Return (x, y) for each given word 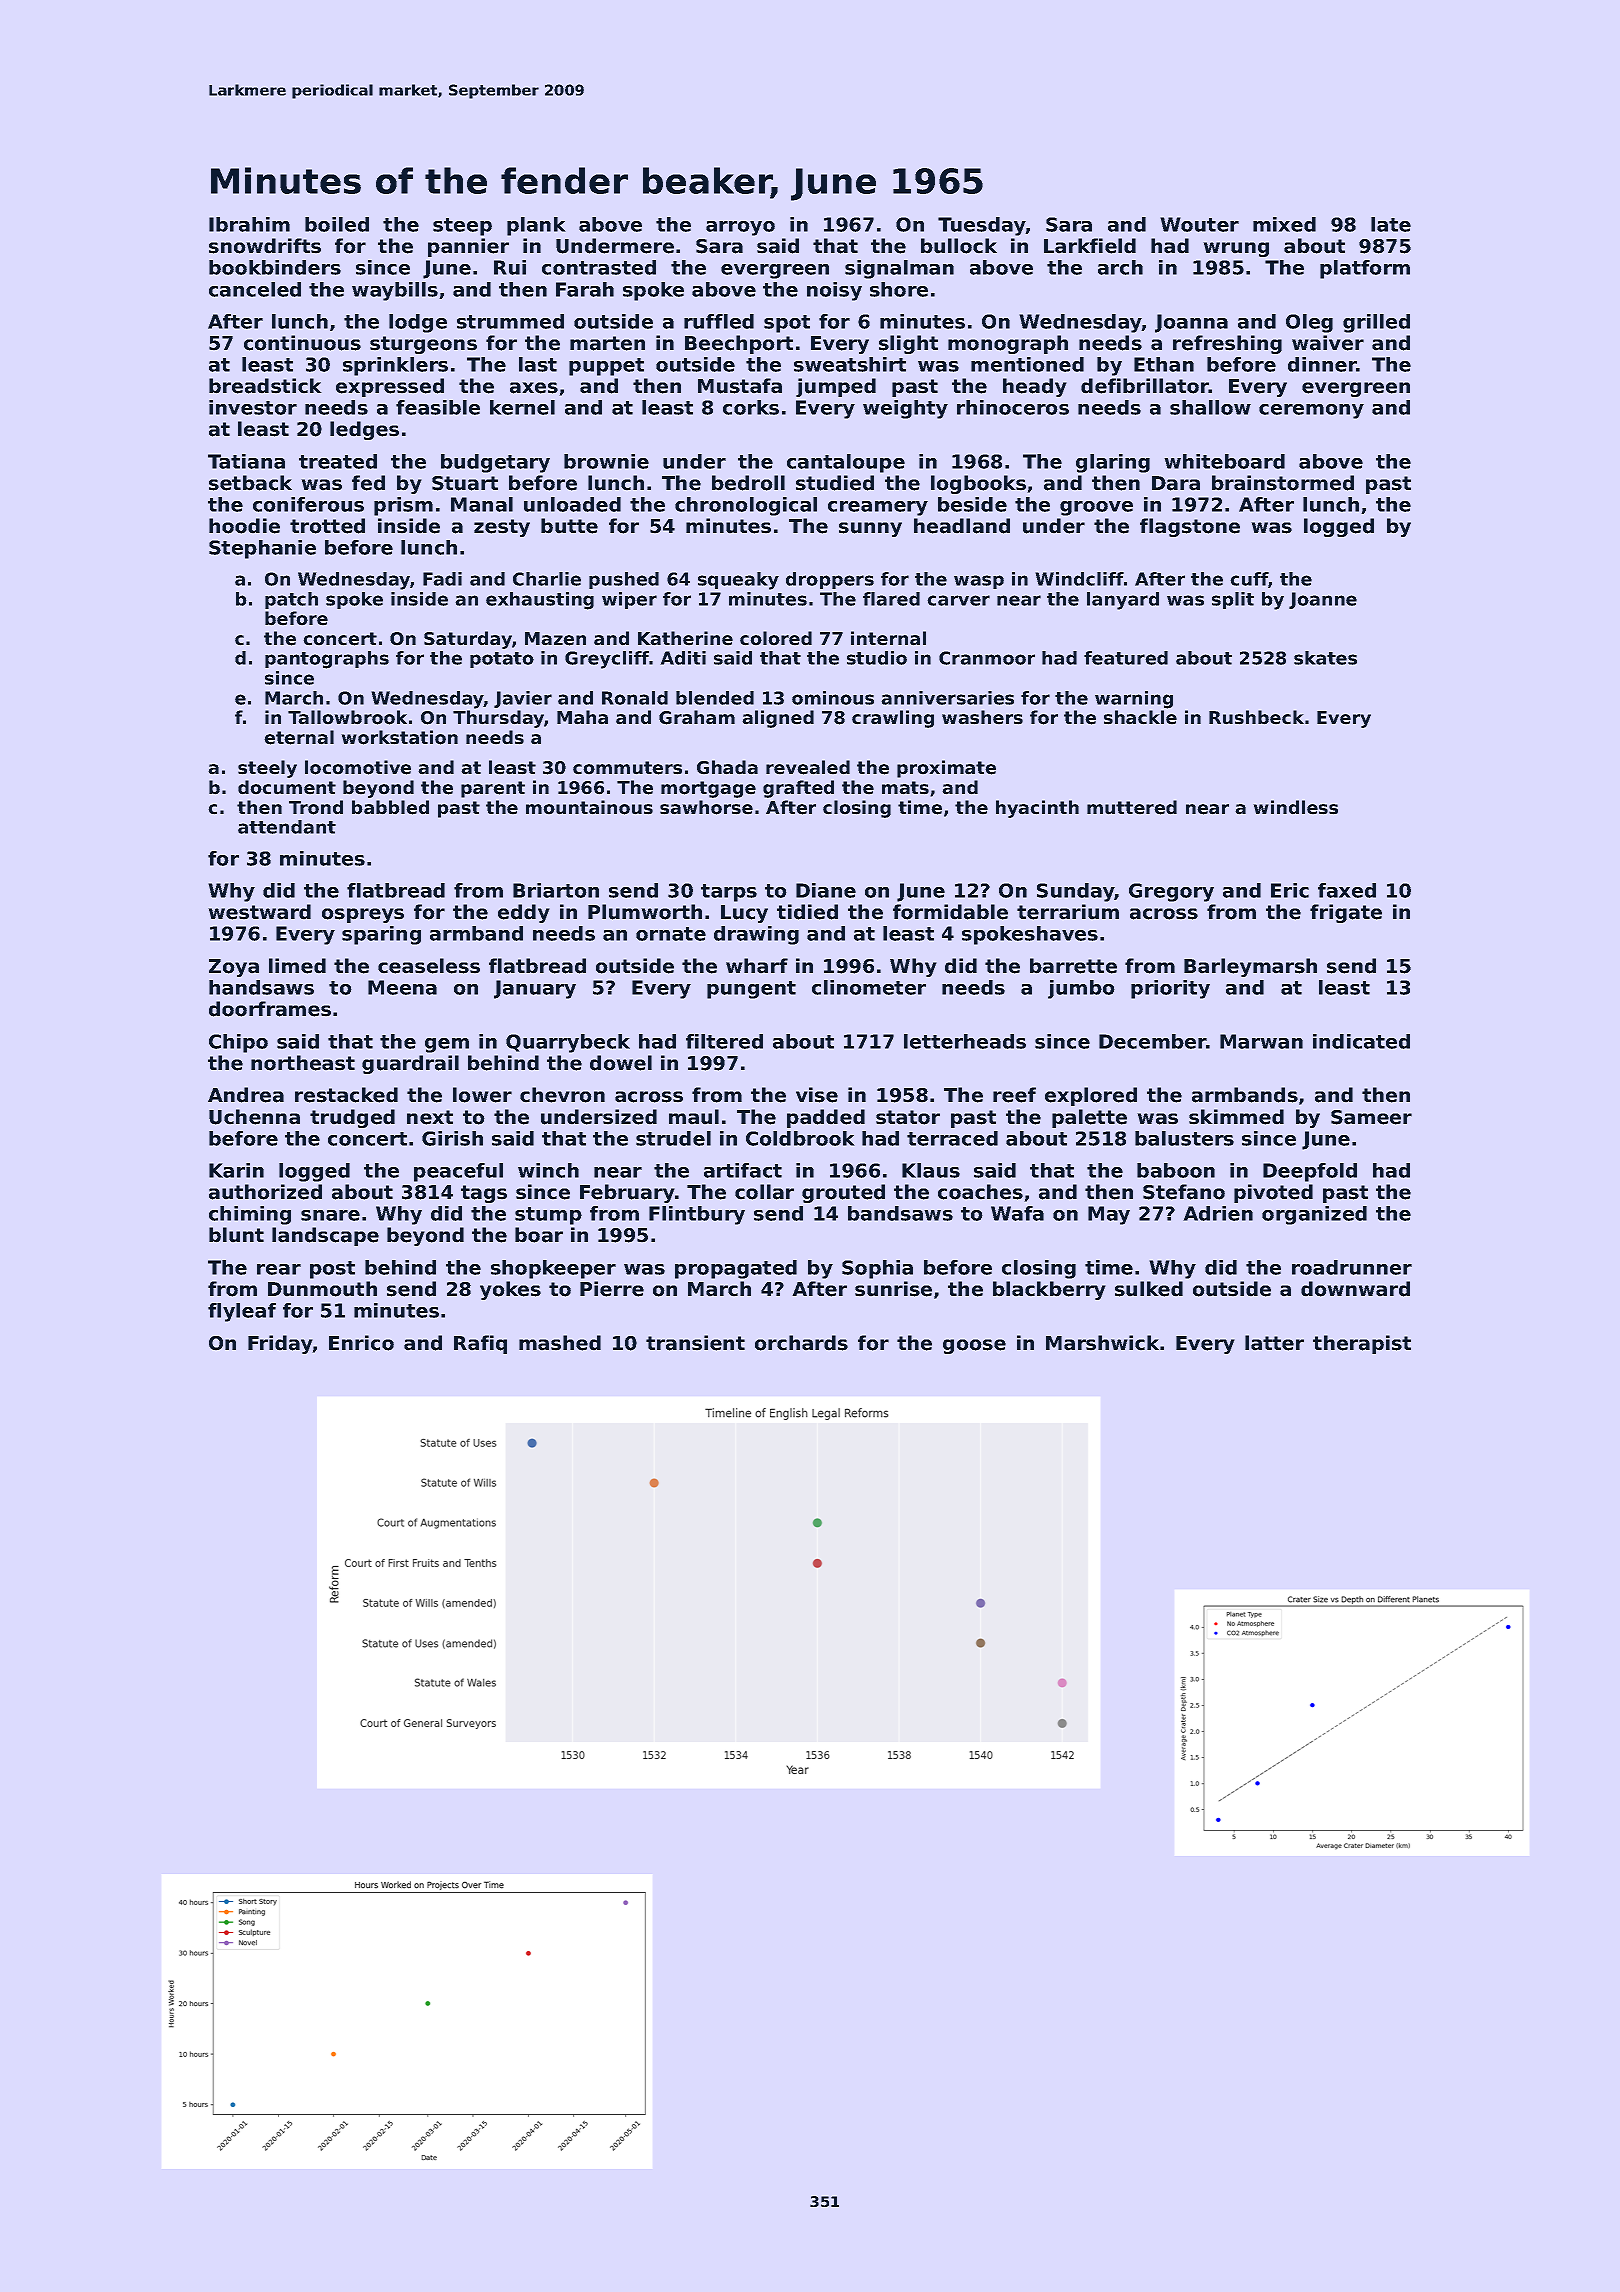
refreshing (1227, 344)
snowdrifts (265, 246)
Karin (236, 1170)
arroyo (740, 228)
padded (826, 1118)
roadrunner (1352, 1267)
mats (905, 788)
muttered (1132, 807)
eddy (524, 913)
